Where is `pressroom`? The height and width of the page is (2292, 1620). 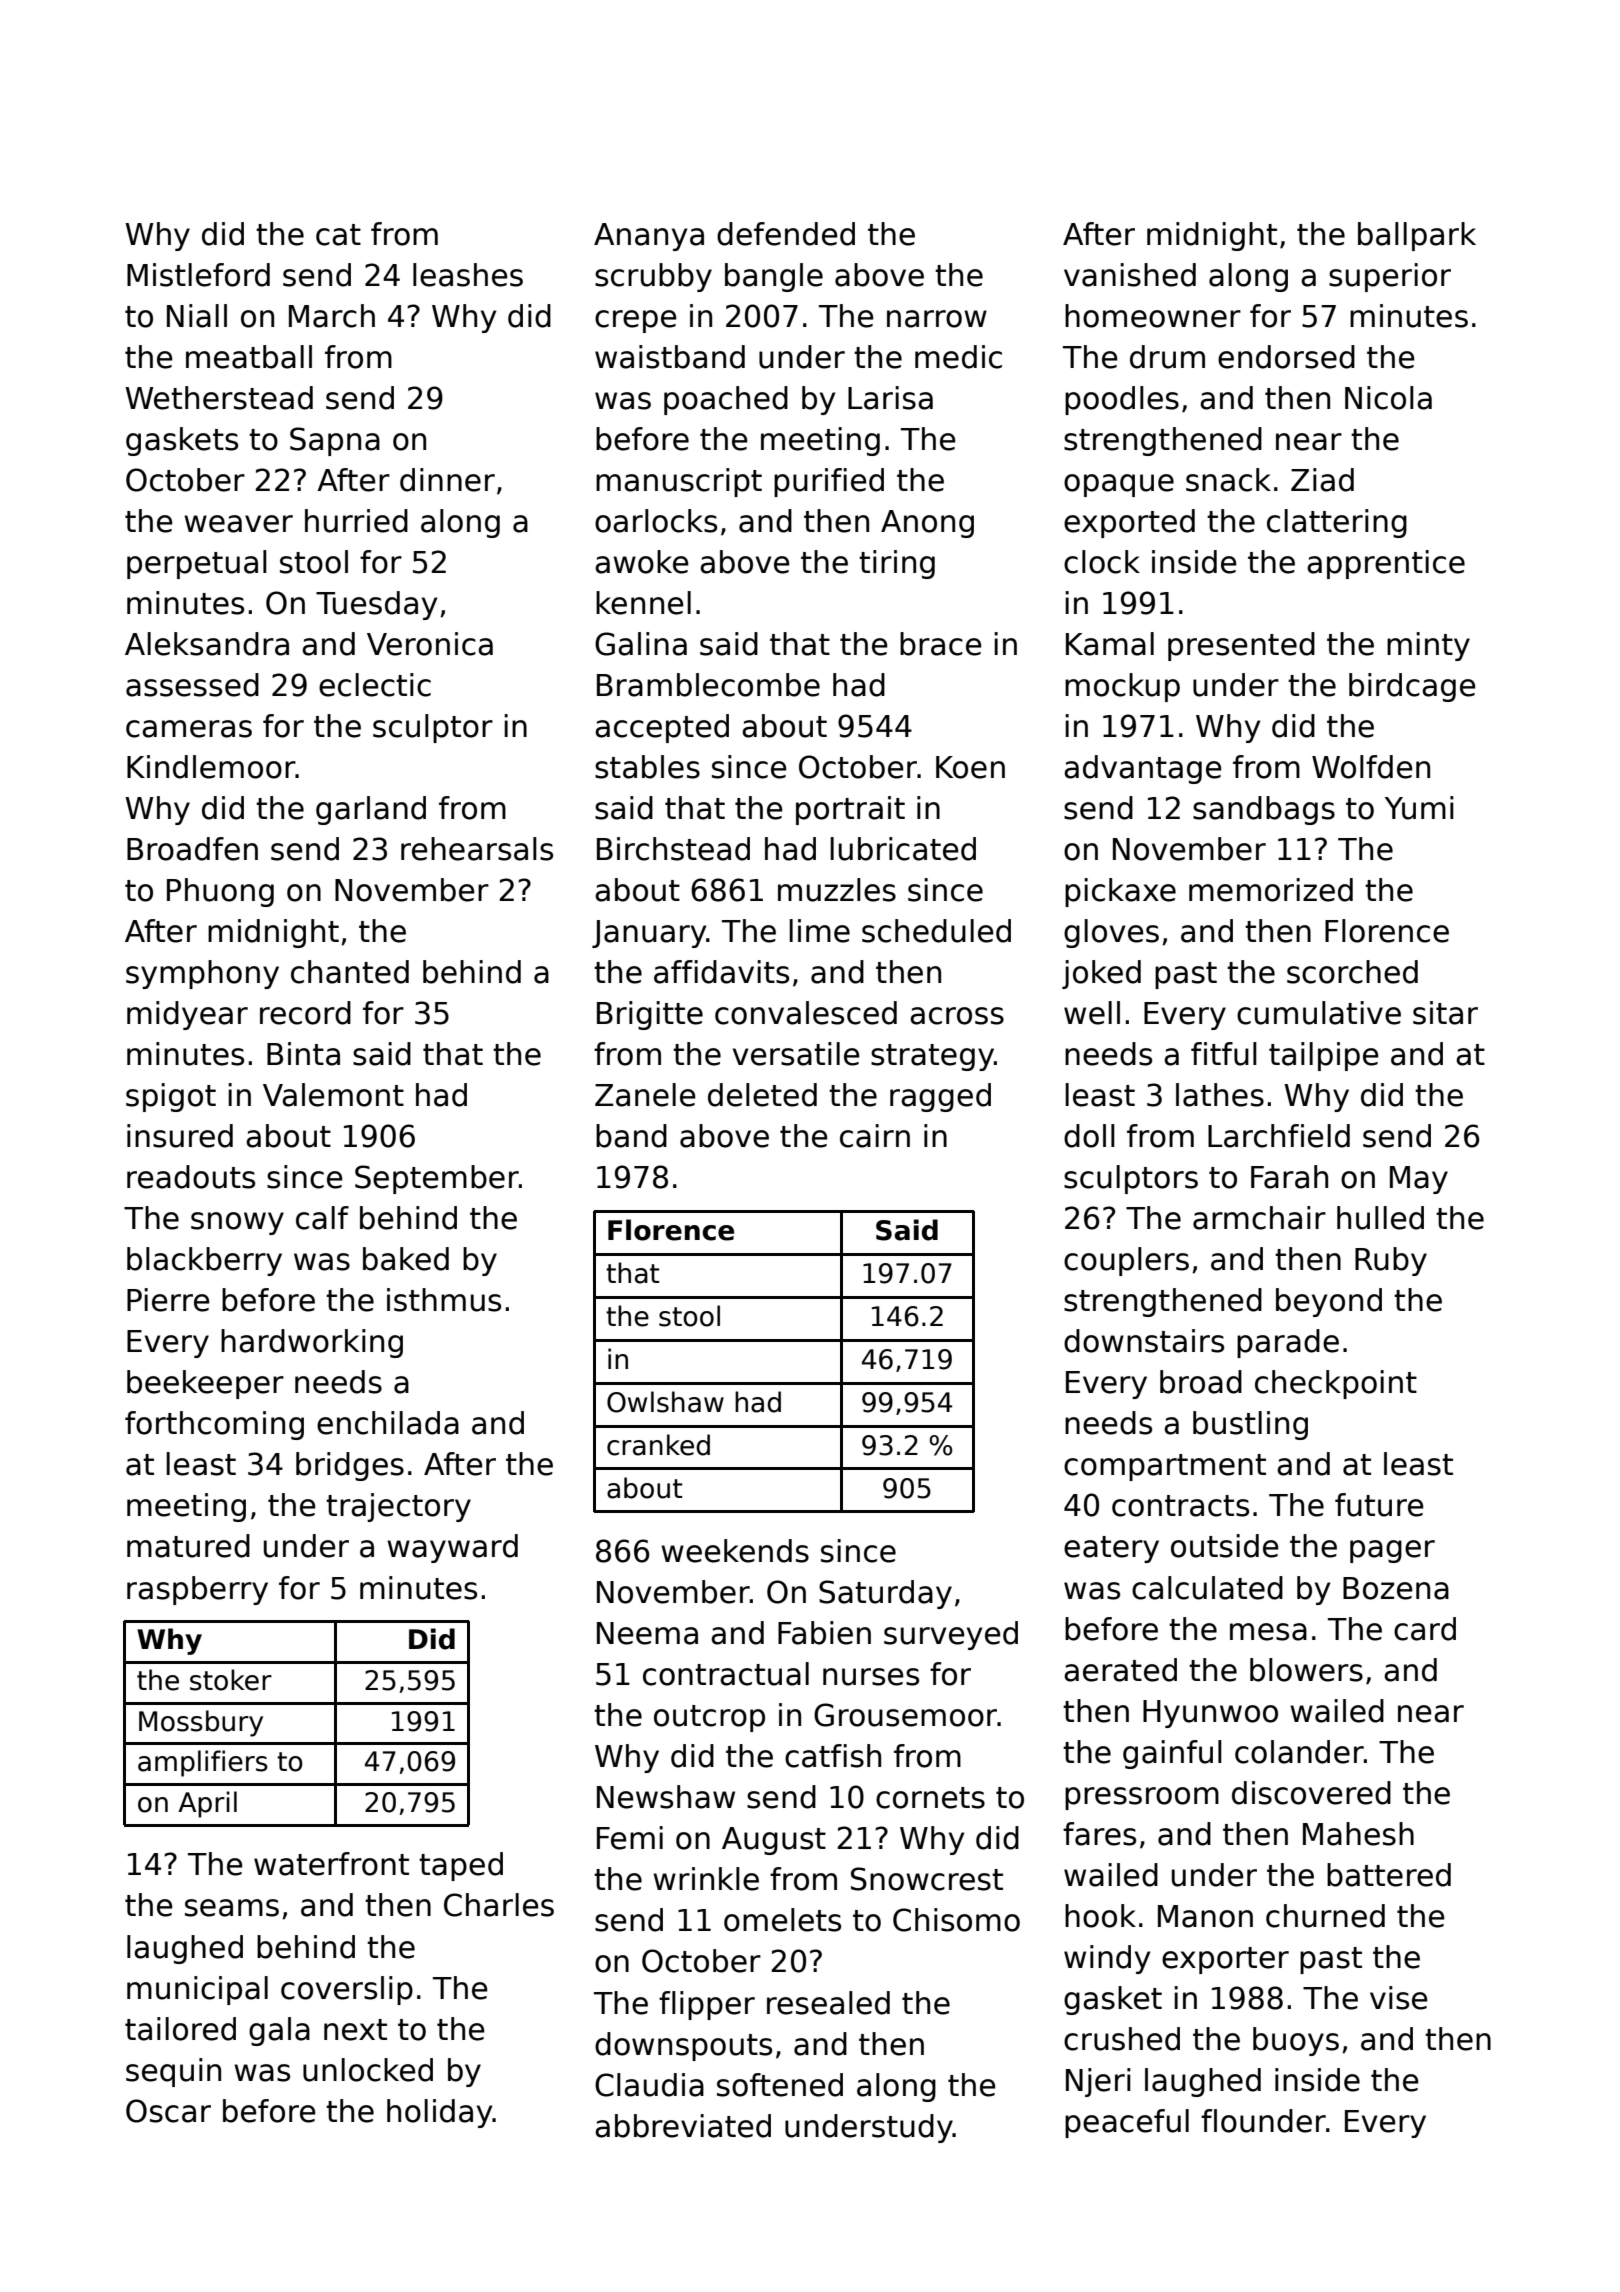 pressroom is located at coordinates (1142, 1798).
